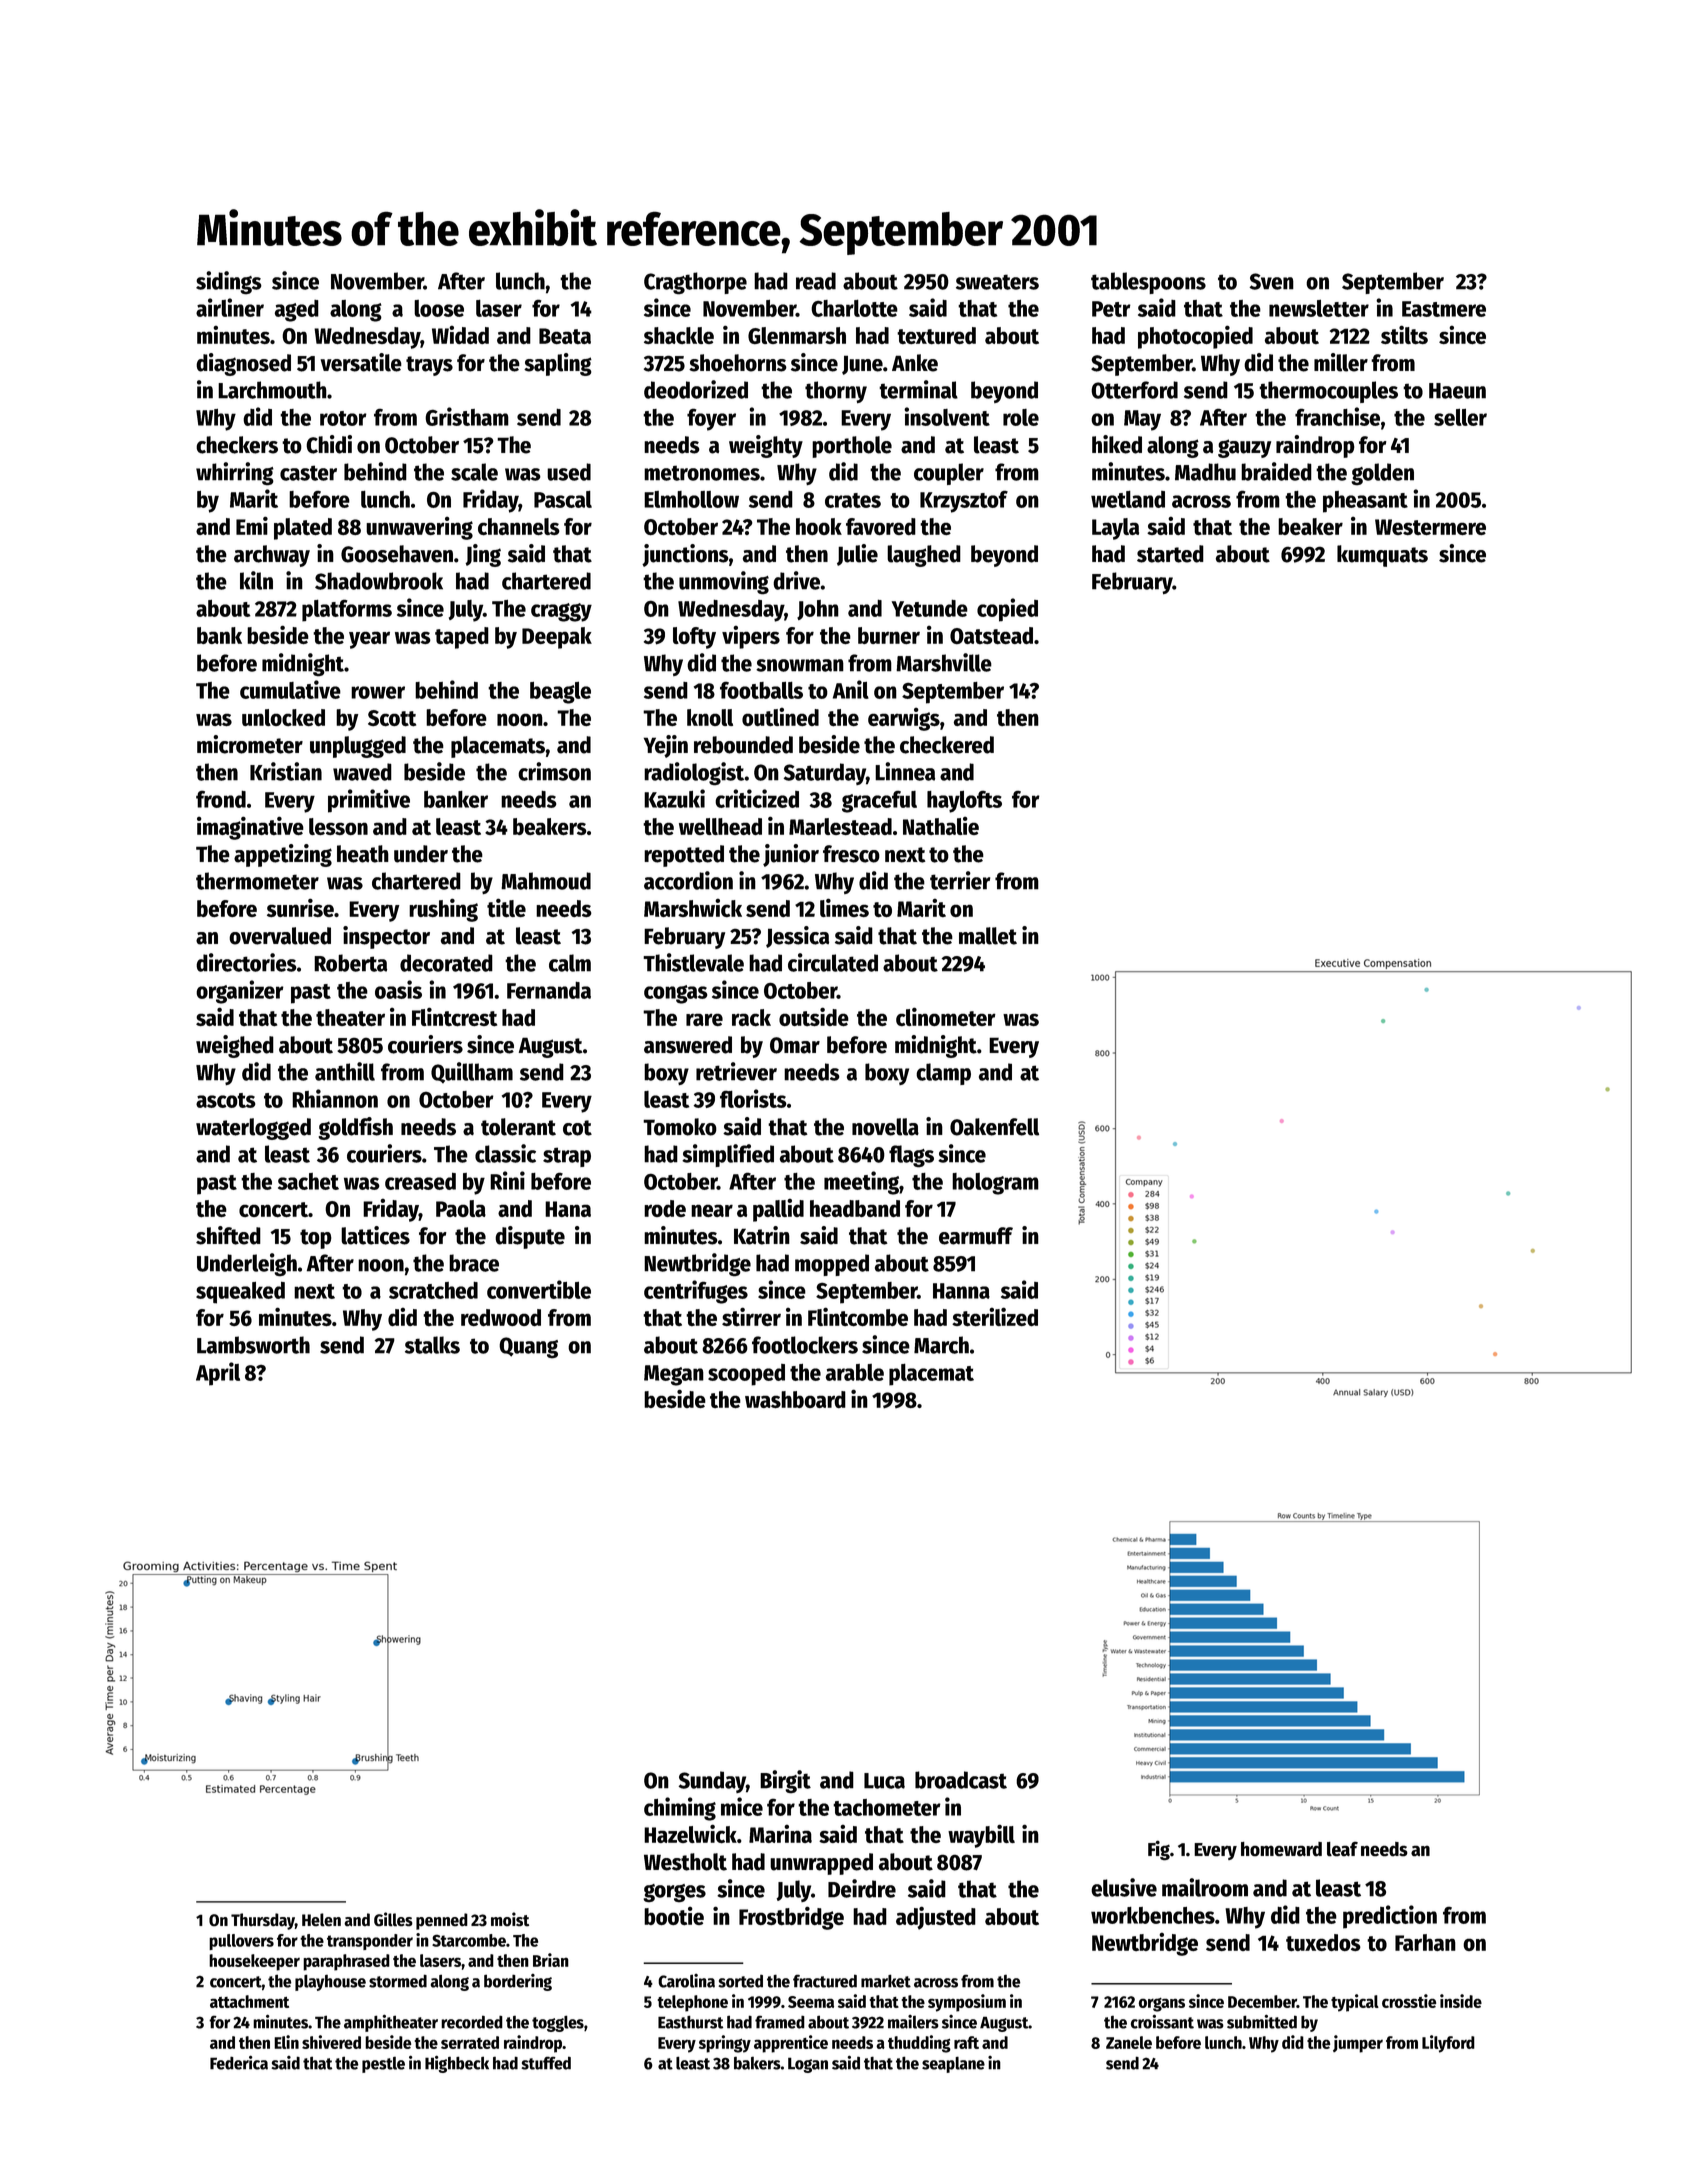  I want to click on beagle, so click(560, 693).
